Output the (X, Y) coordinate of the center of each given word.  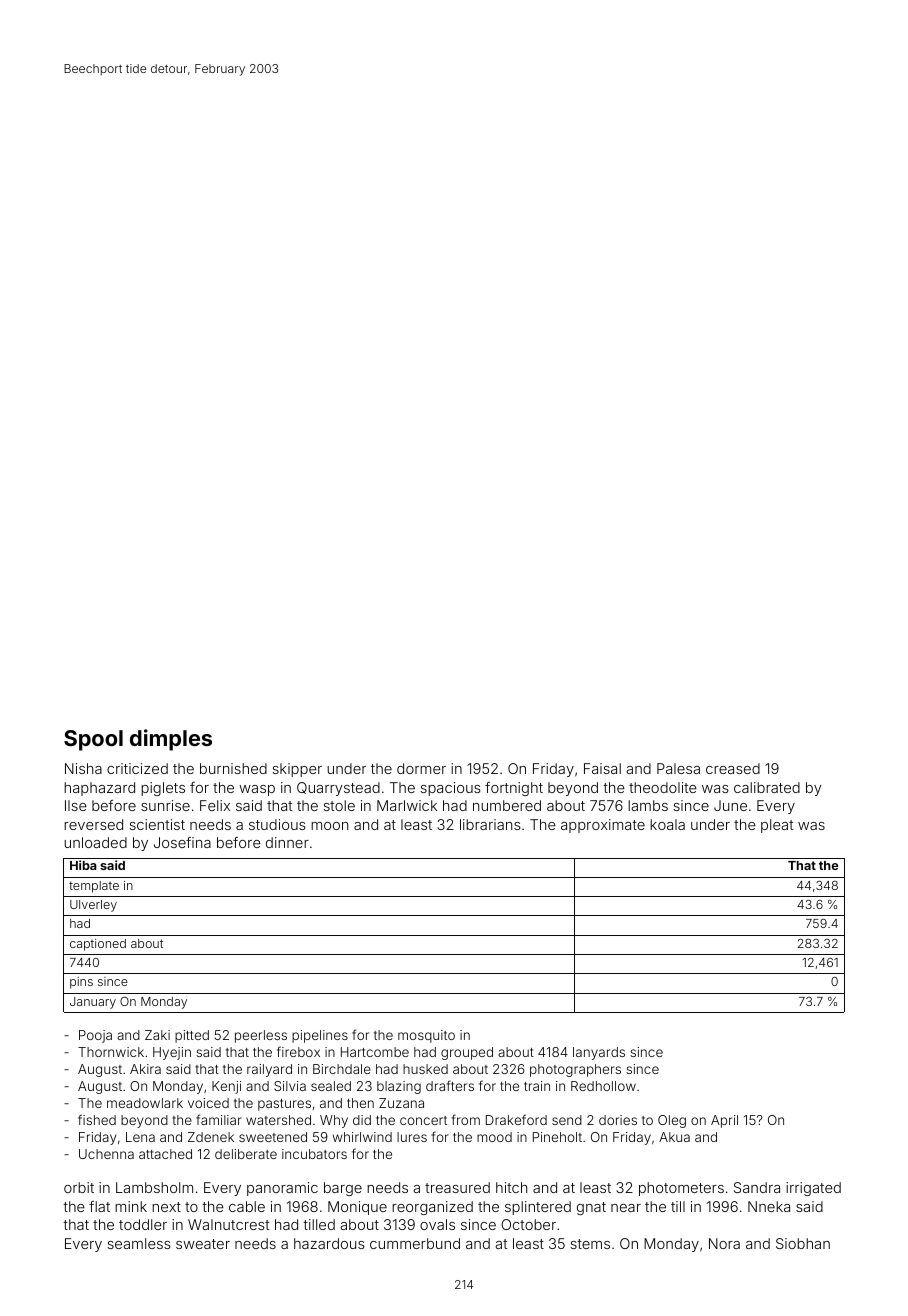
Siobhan (803, 1243)
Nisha (83, 768)
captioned (98, 945)
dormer (421, 768)
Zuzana (401, 1103)
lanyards (599, 1053)
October (528, 1224)
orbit (79, 1187)
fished (97, 1119)
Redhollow (603, 1086)
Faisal (602, 768)
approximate (603, 826)
